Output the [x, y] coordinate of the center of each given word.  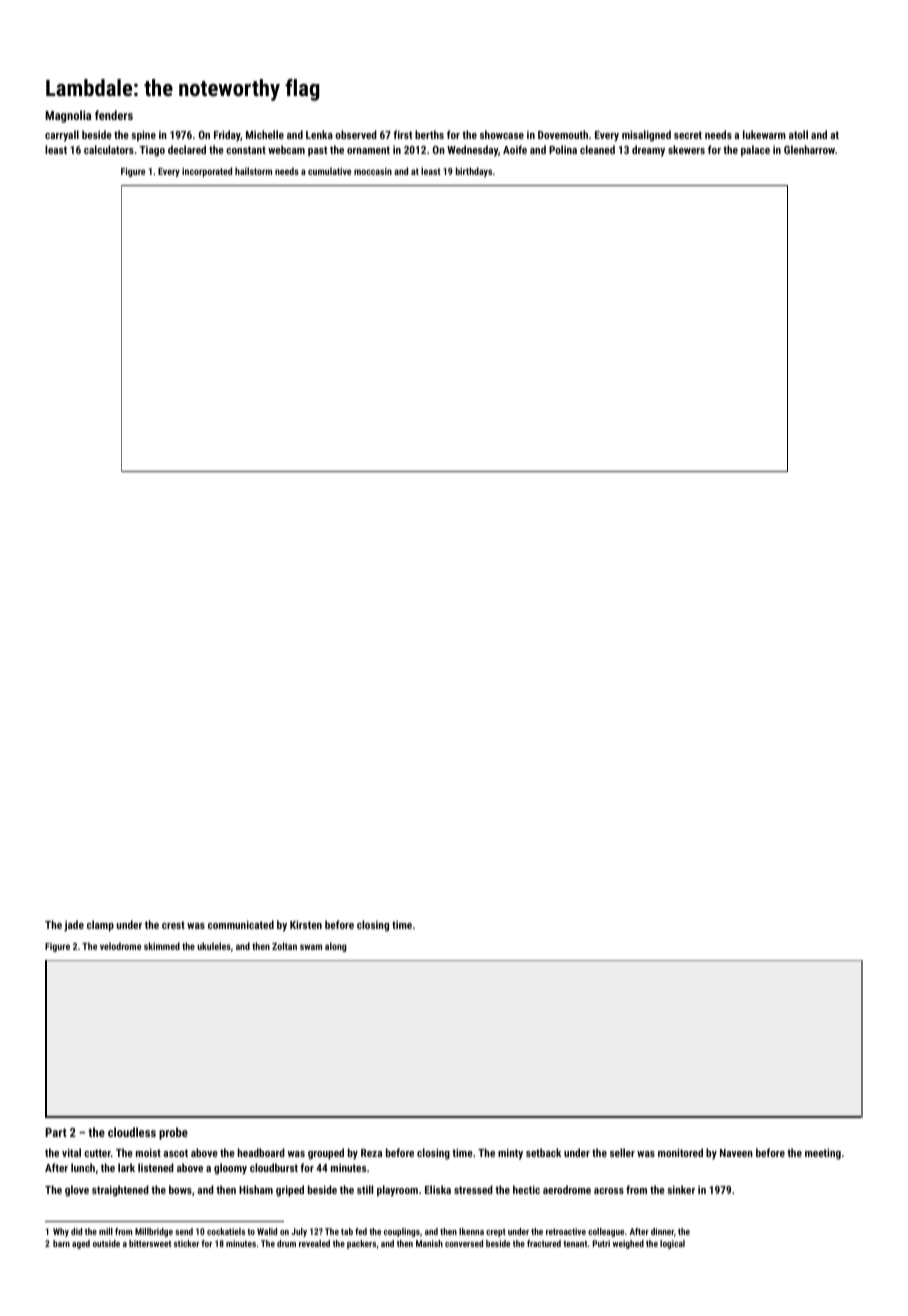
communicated [241, 924]
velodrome [120, 946]
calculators [109, 149]
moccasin [373, 171]
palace [755, 151]
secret [688, 135]
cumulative [329, 171]
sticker [186, 1243]
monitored [680, 1152]
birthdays [474, 172]
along [336, 947]
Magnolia [68, 116]
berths [429, 134]
